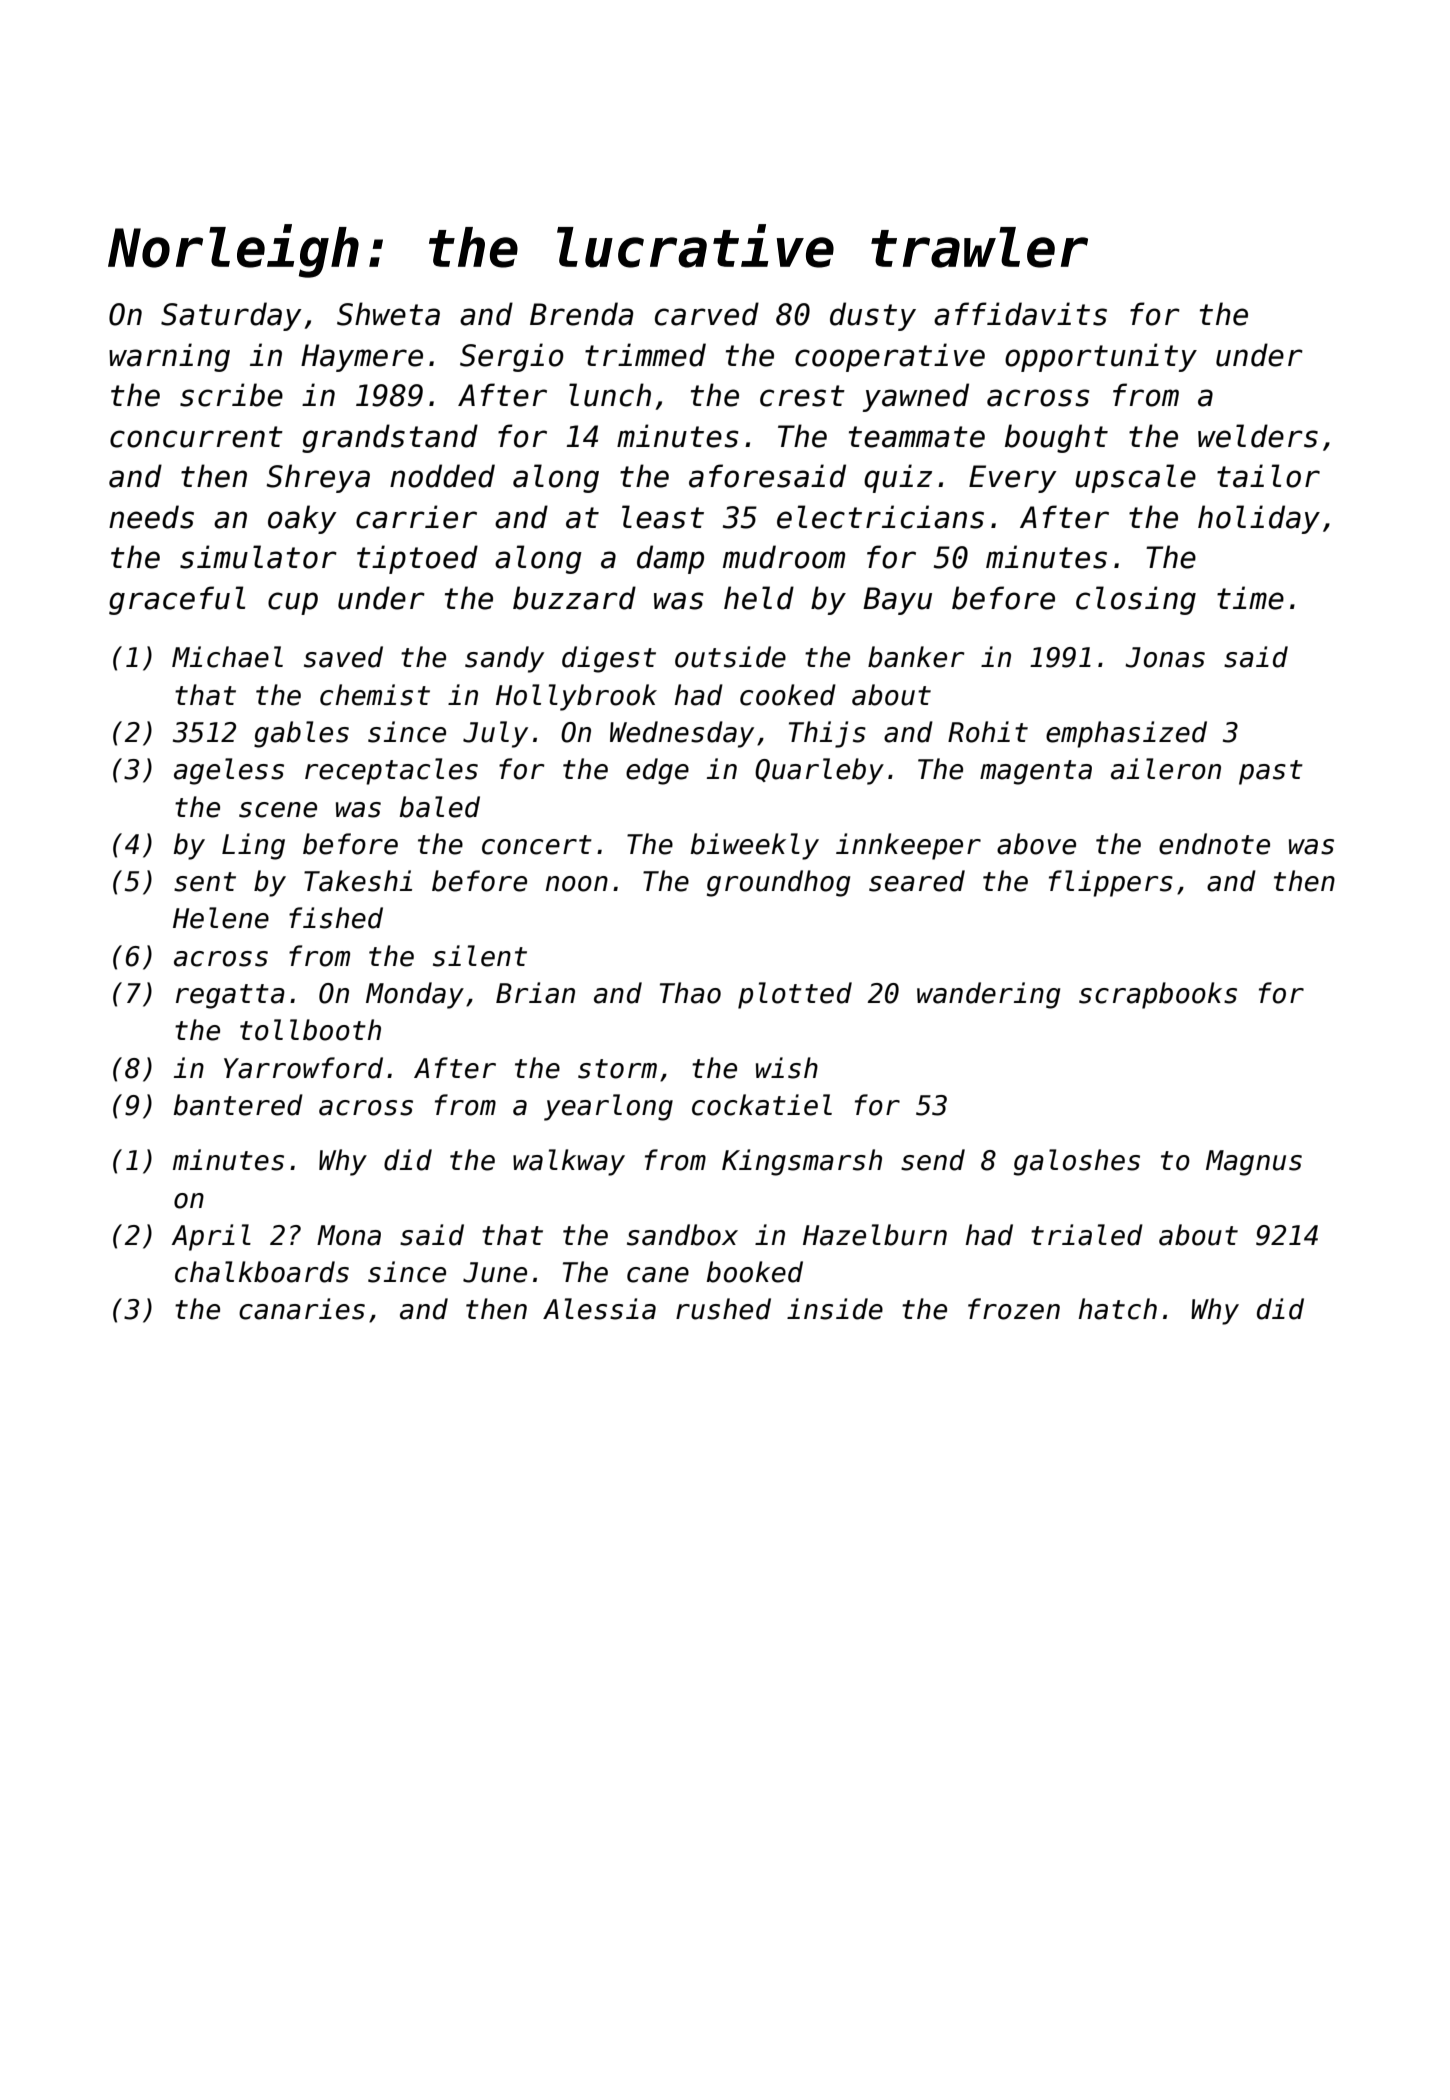 This screenshot has width=1450, height=2100. Describe the element at coordinates (707, 314) in the screenshot. I see `carved` at that location.
